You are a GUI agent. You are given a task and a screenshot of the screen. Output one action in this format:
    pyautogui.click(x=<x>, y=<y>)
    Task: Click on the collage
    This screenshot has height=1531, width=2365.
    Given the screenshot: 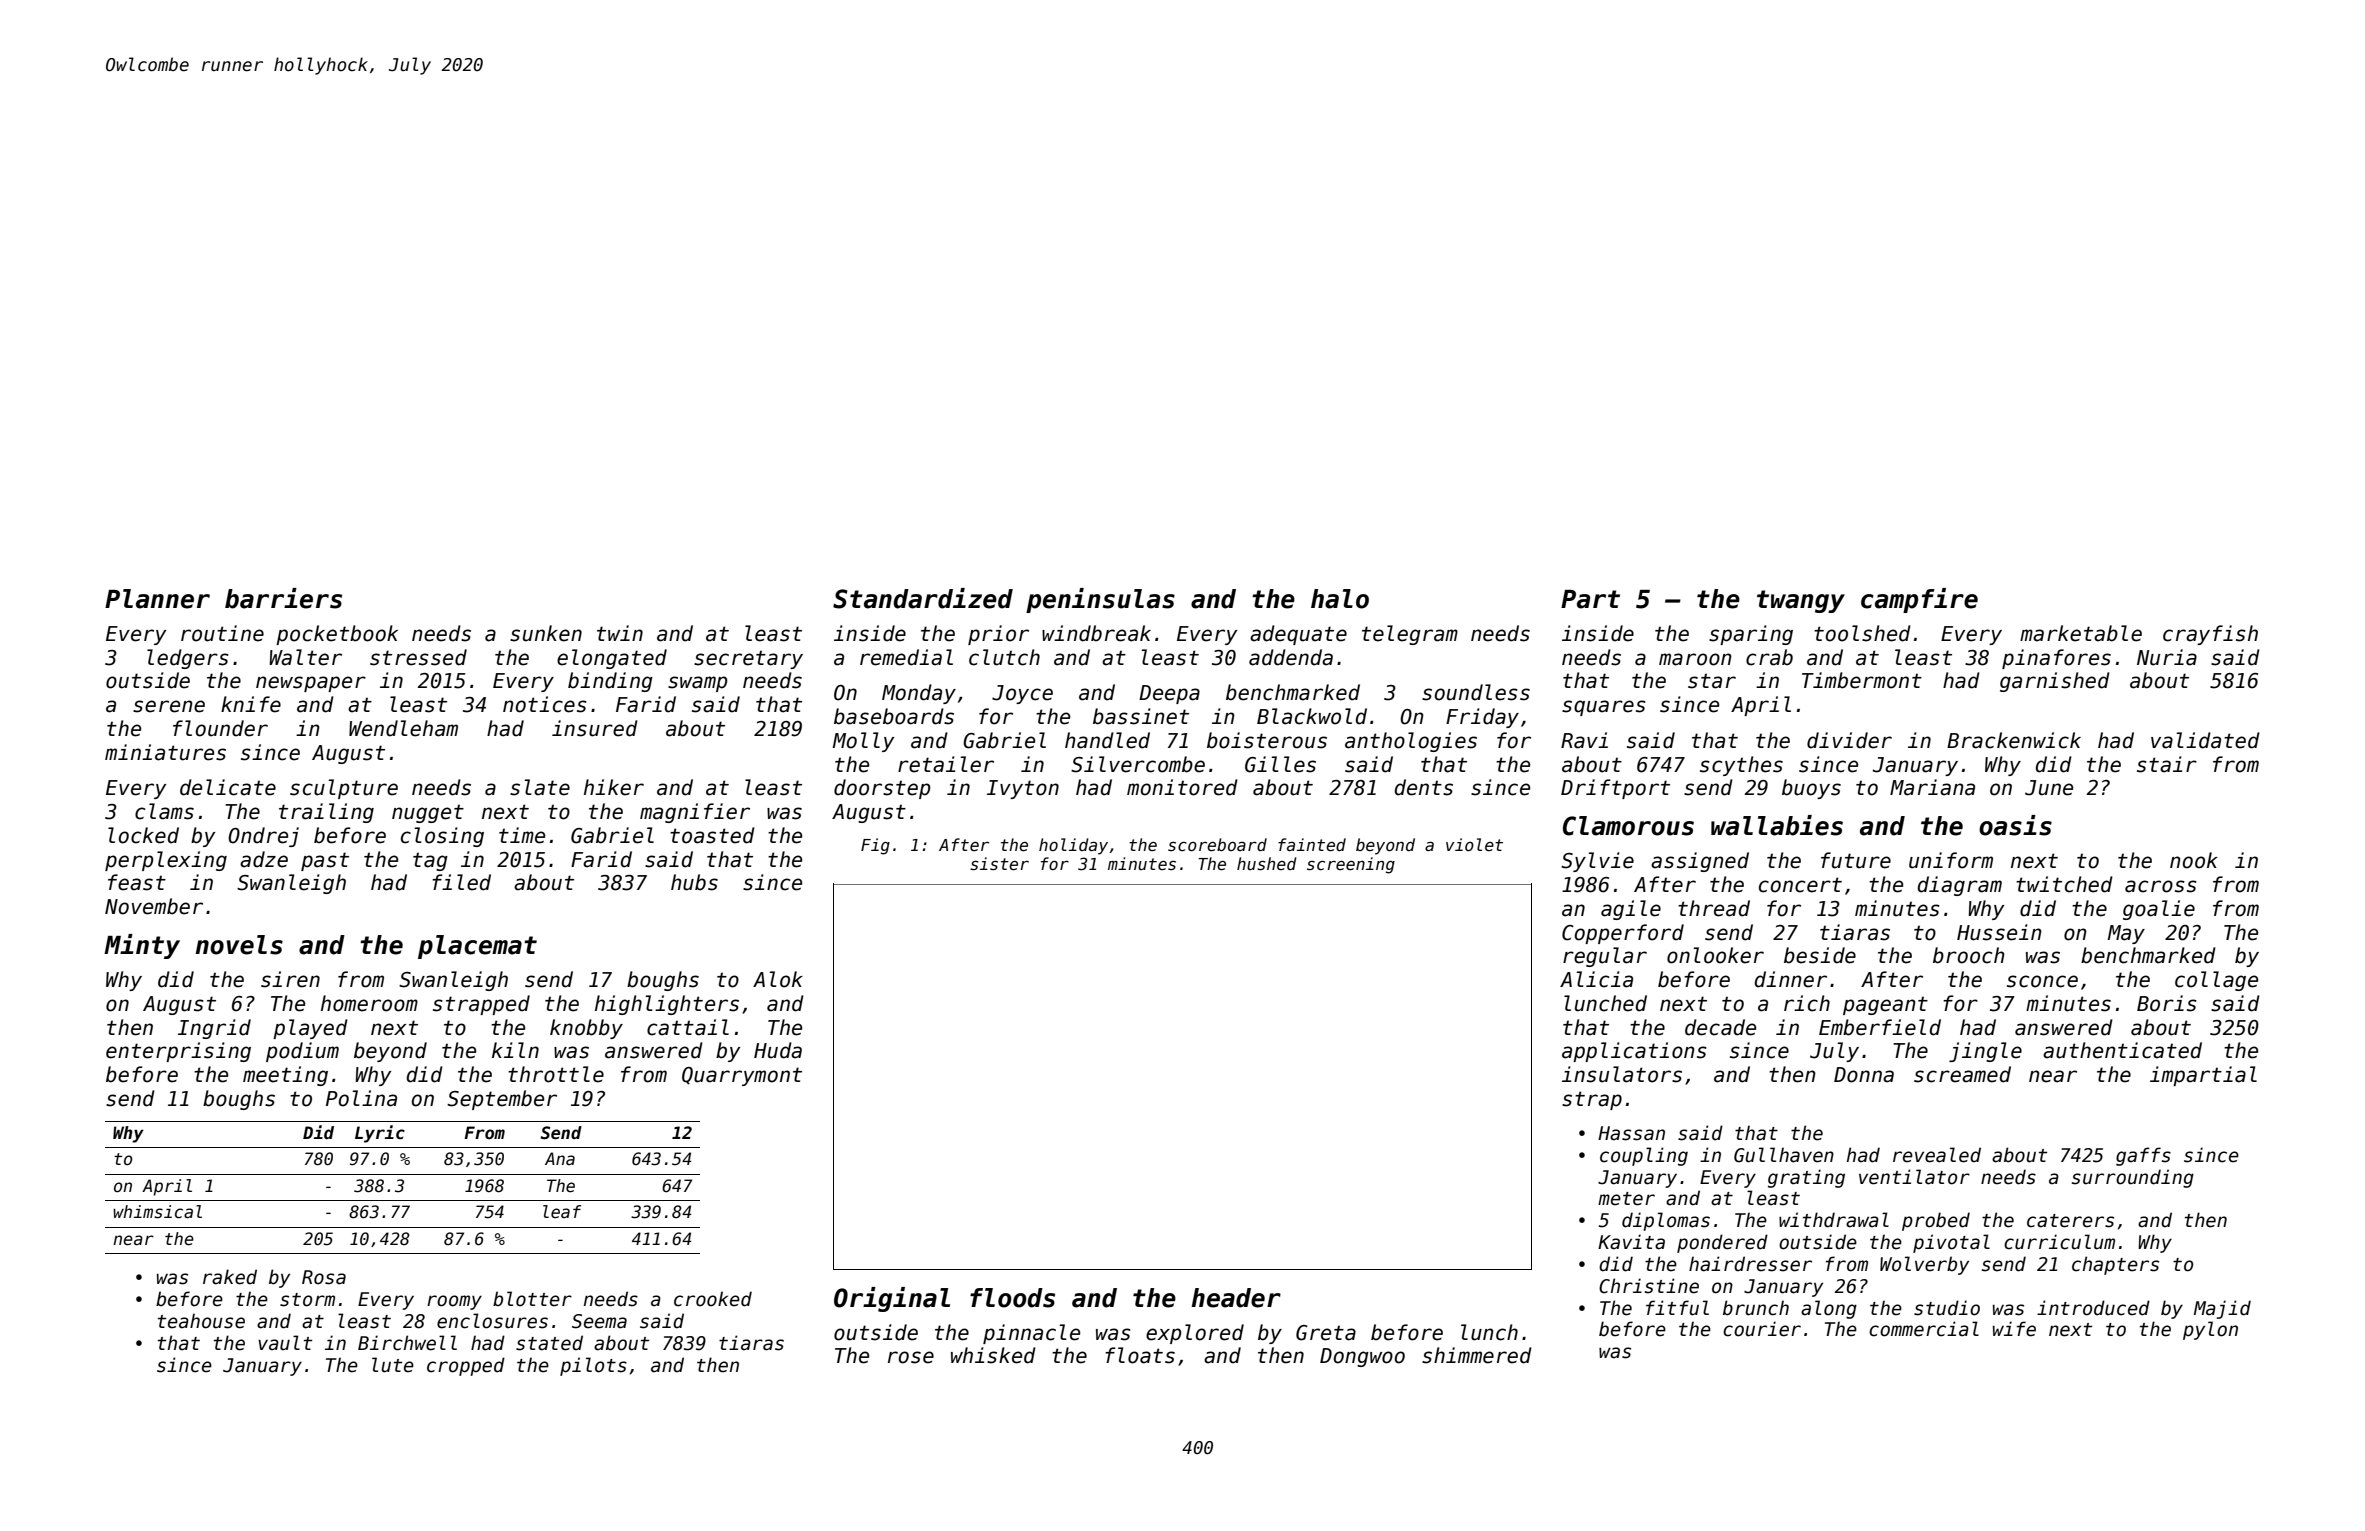 What is the action you would take?
    pyautogui.click(x=2216, y=981)
